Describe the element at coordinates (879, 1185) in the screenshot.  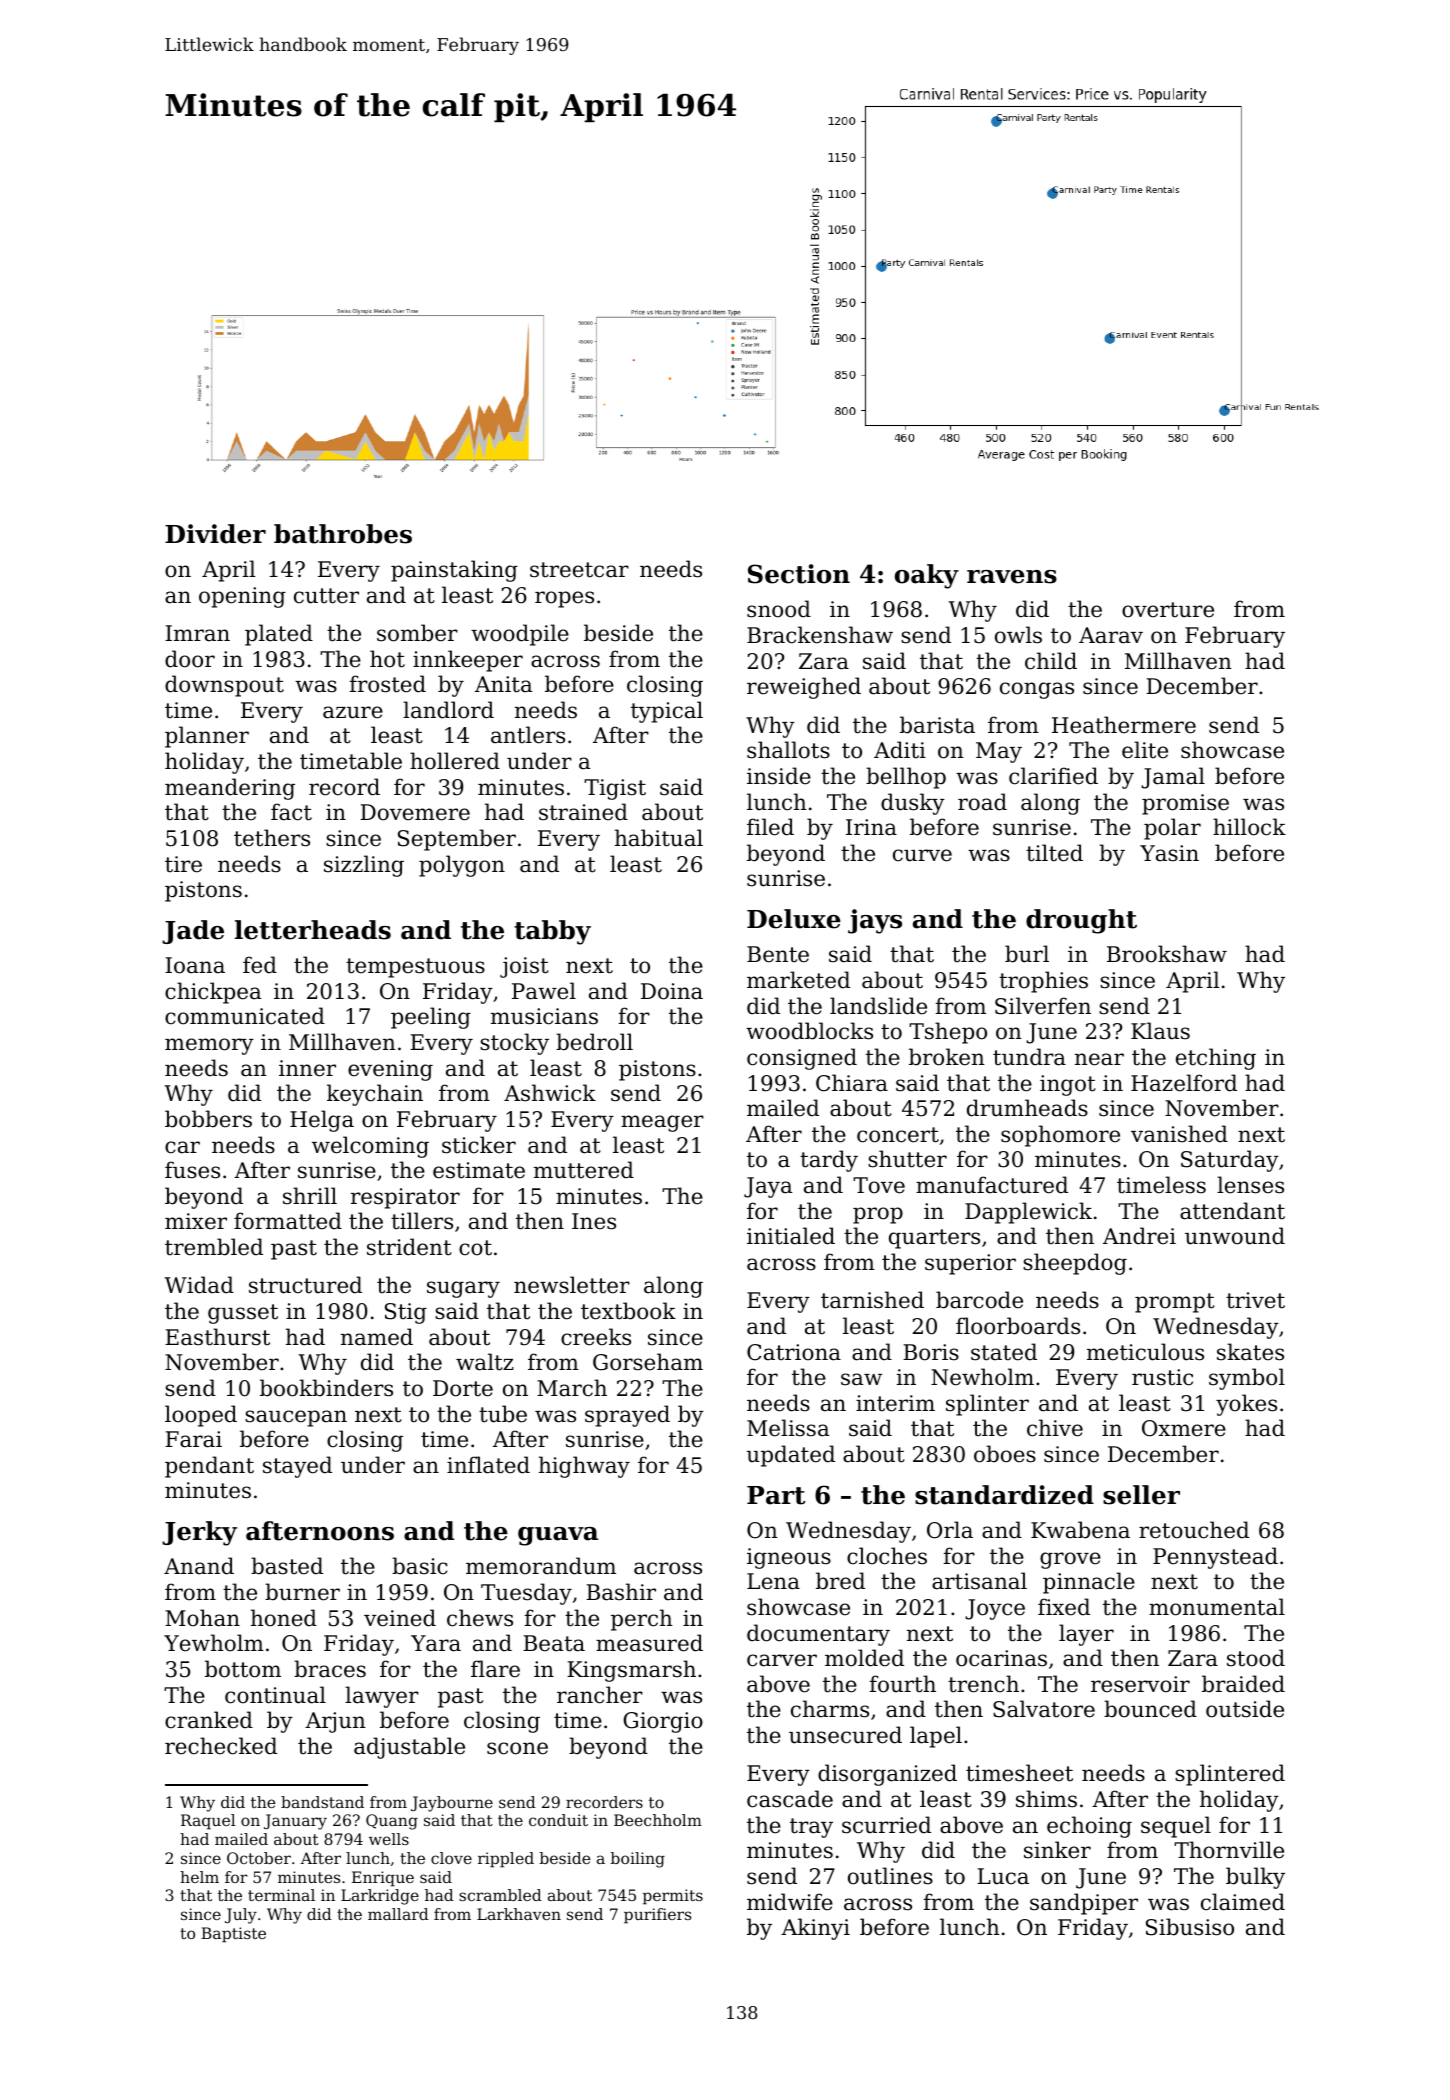
I see `Tove` at that location.
